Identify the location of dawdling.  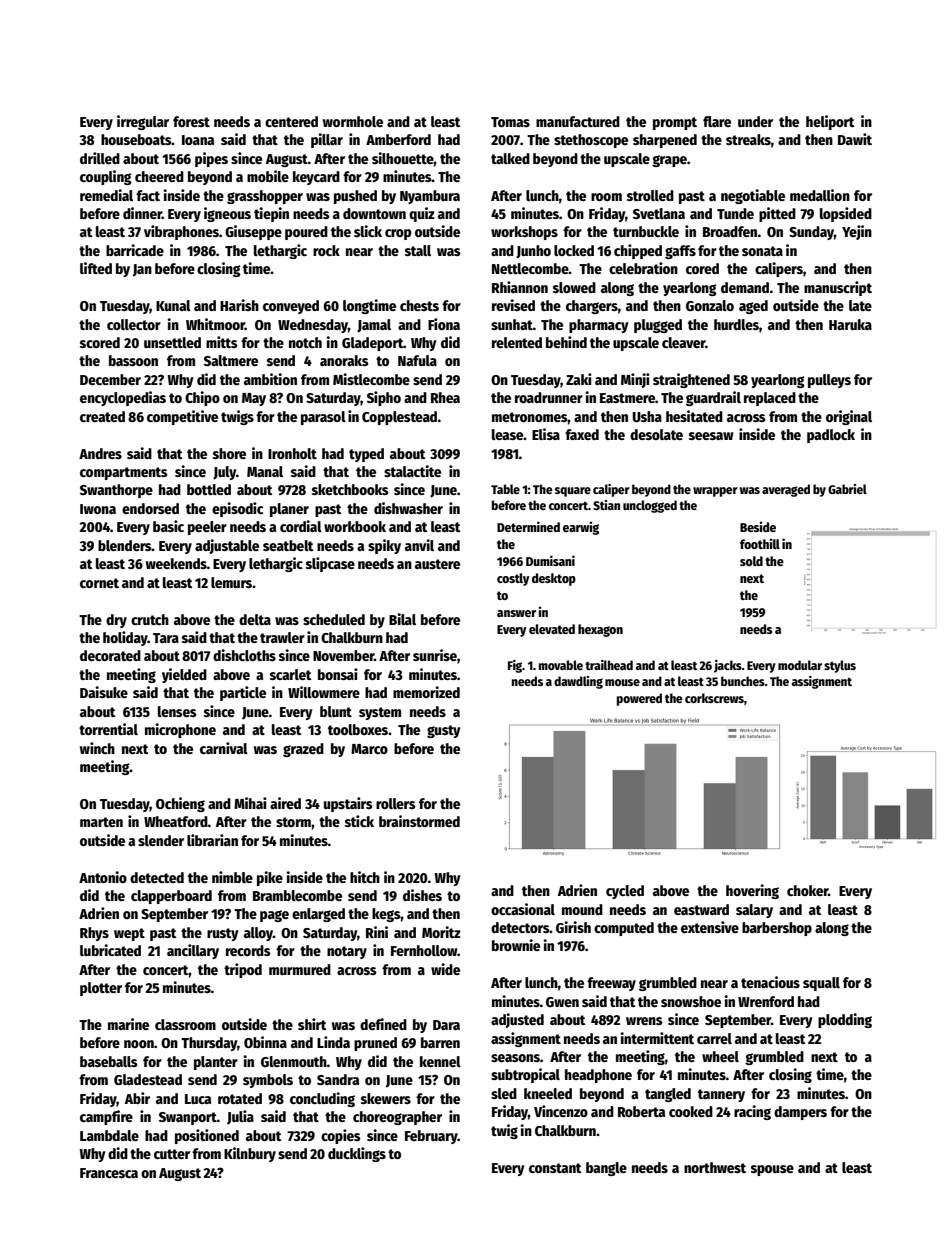
(578, 682).
